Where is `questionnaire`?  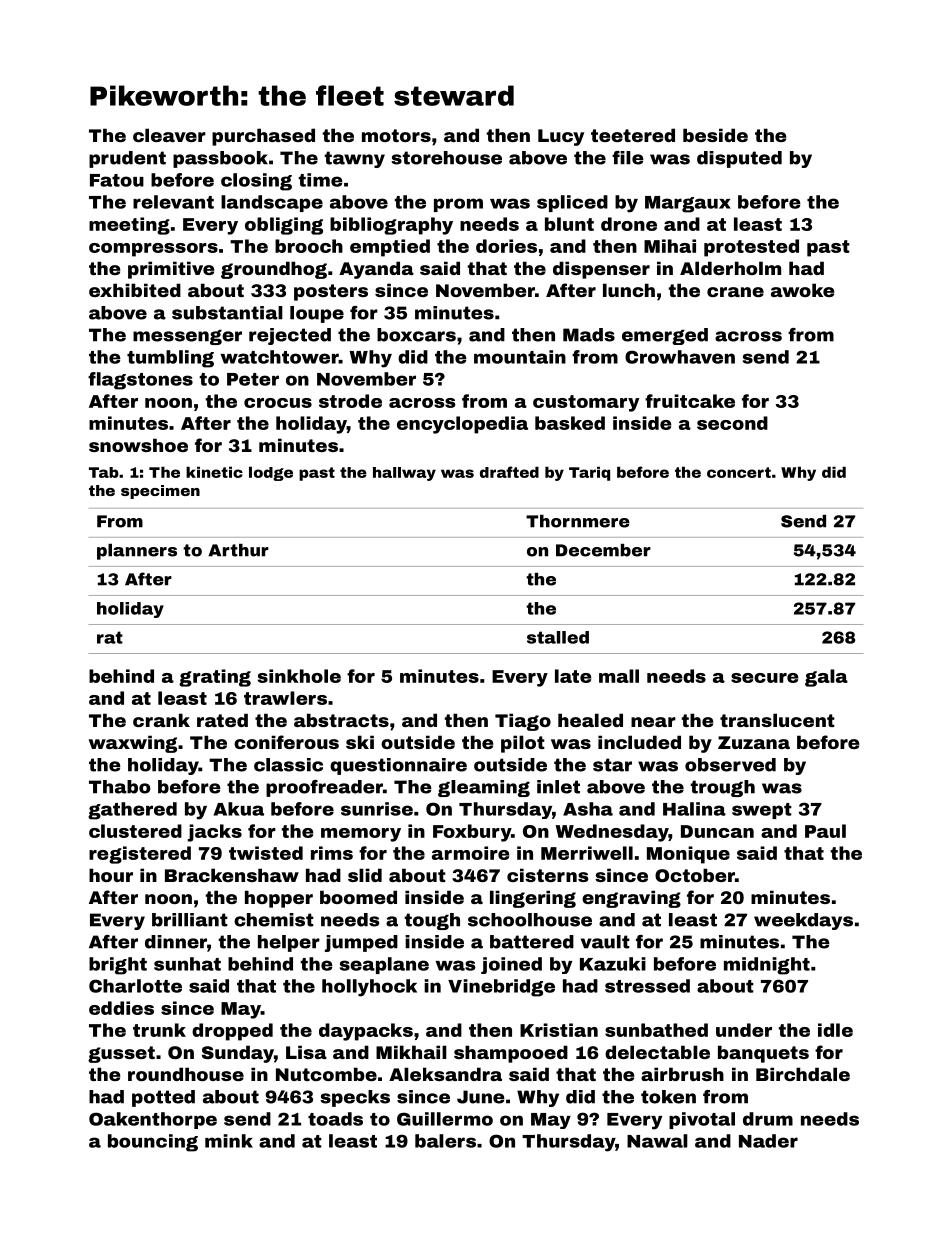 questionnaire is located at coordinates (398, 766).
